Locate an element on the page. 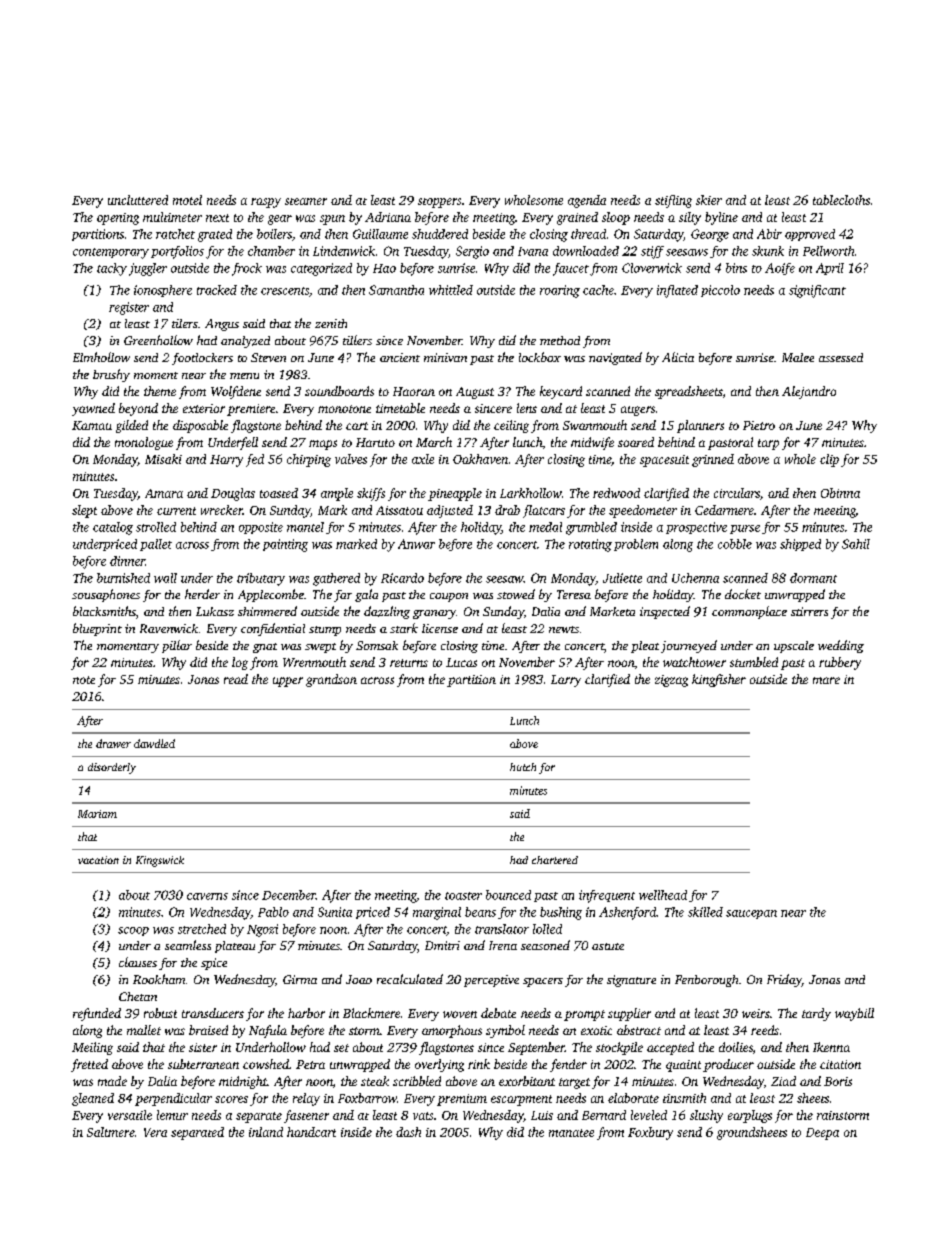  scribbled is located at coordinates (417, 1081).
